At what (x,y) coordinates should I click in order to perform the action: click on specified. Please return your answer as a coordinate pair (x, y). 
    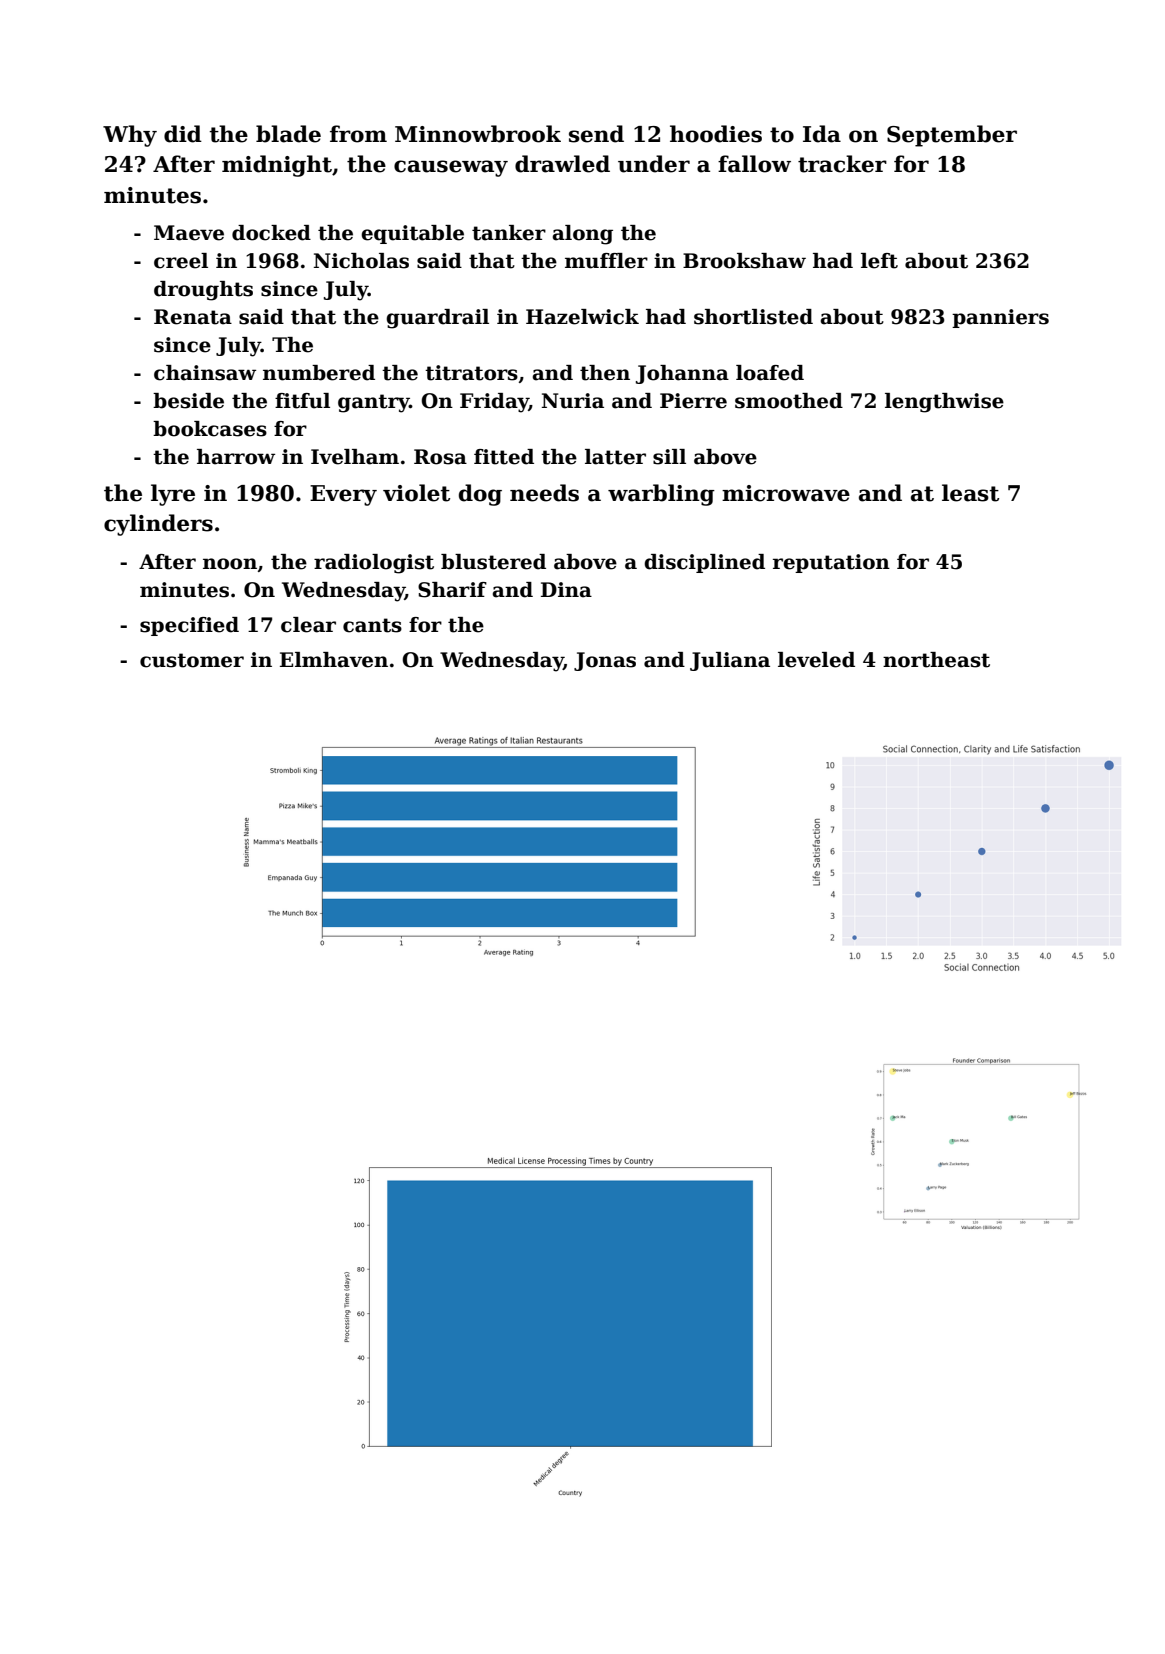
    Looking at the image, I should click on (189, 626).
